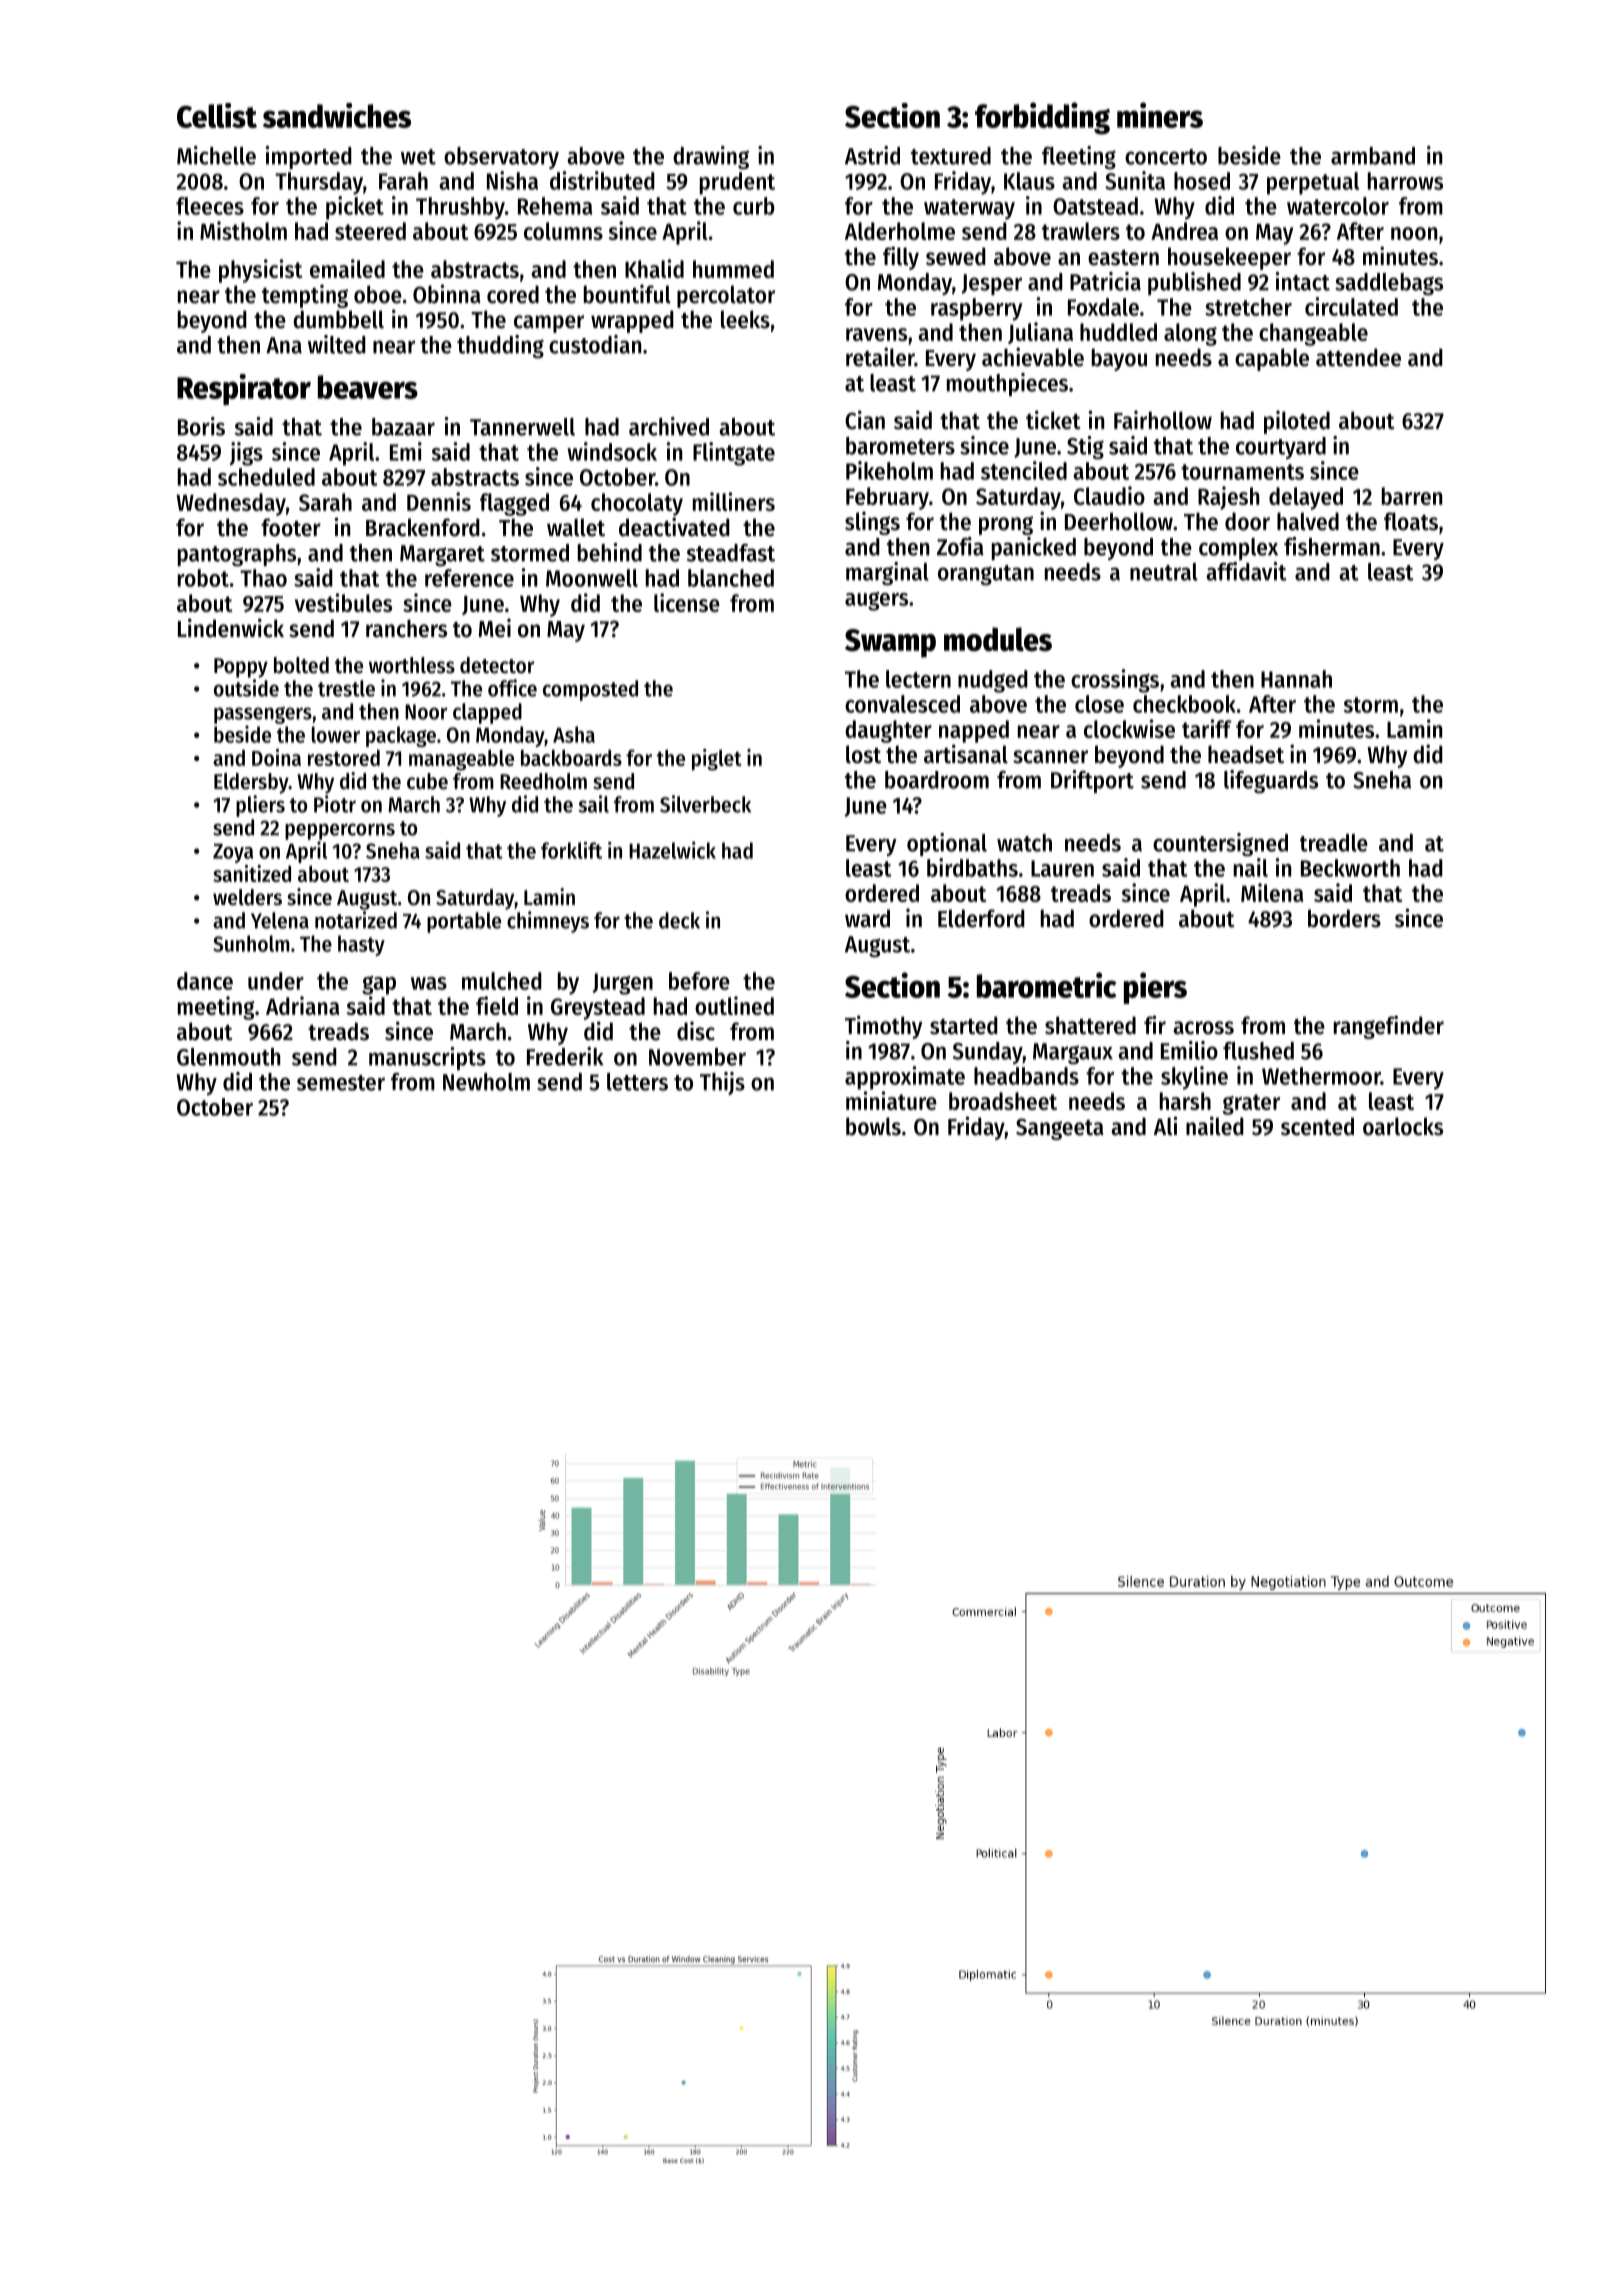 This image has height=2292, width=1620. Describe the element at coordinates (341, 1083) in the image. I see `semester` at that location.
